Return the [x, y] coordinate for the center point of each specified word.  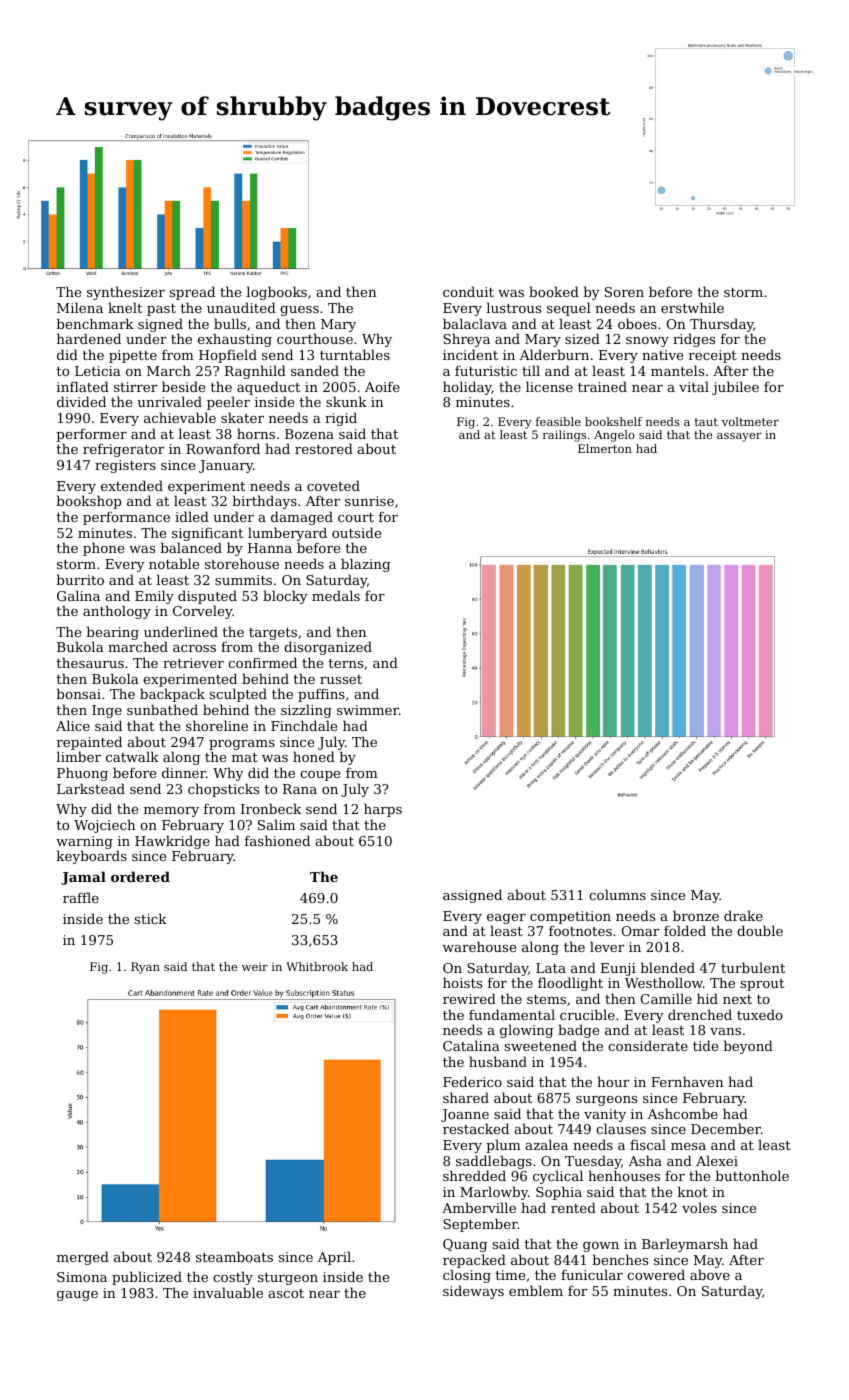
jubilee [735, 388]
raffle [81, 897]
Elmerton [605, 448]
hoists [462, 982]
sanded [315, 370]
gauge [77, 1296]
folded [685, 930]
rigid [341, 419]
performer [91, 435]
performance [126, 518]
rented [573, 1207]
